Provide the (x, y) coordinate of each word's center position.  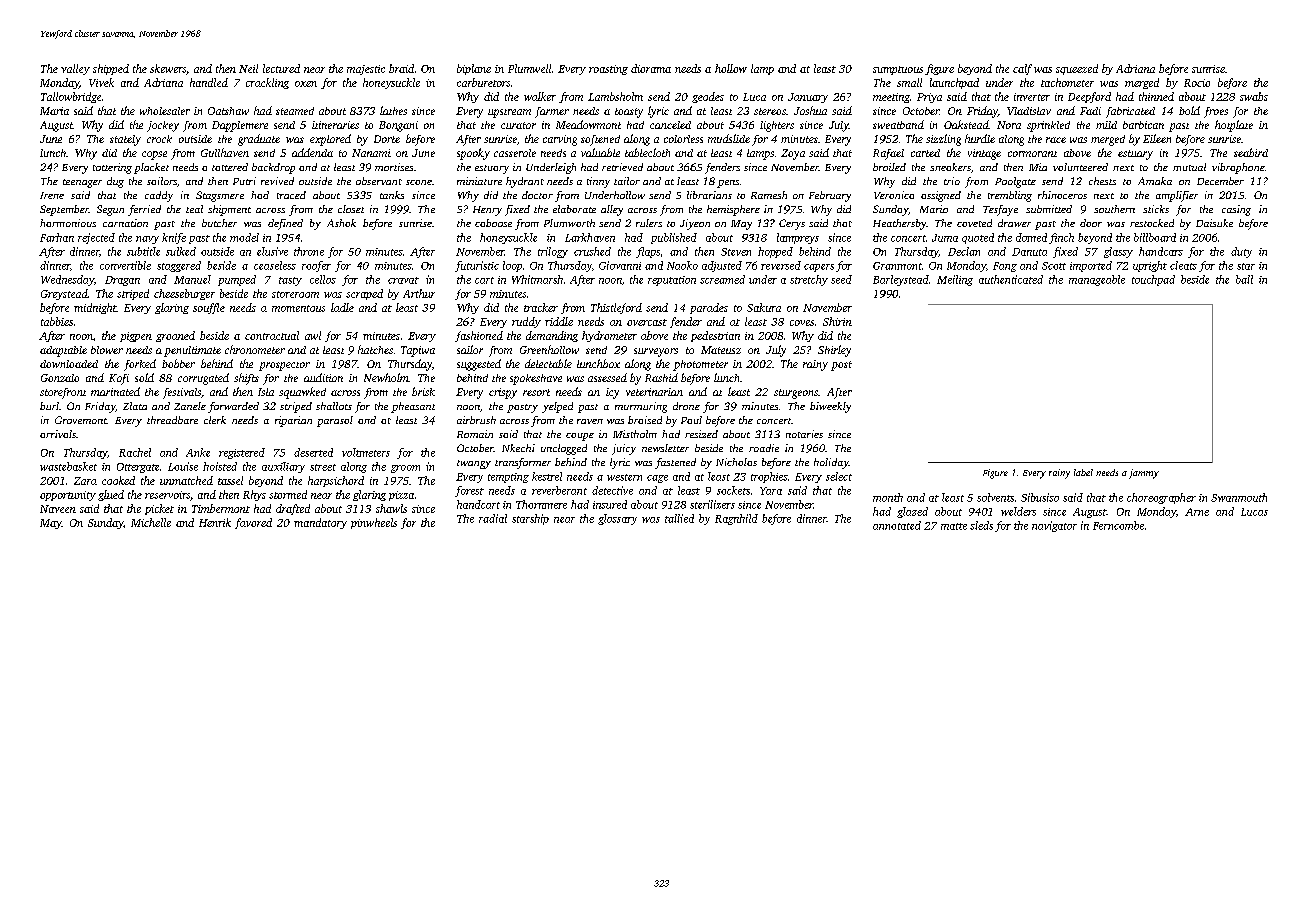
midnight (95, 308)
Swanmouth (1239, 497)
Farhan (57, 237)
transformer (523, 463)
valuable (600, 152)
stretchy (809, 280)
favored (253, 523)
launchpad (954, 83)
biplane (474, 69)
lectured (281, 68)
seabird (1251, 152)
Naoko (682, 265)
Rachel (135, 452)
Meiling (955, 280)
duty (1241, 252)
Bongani (398, 126)
